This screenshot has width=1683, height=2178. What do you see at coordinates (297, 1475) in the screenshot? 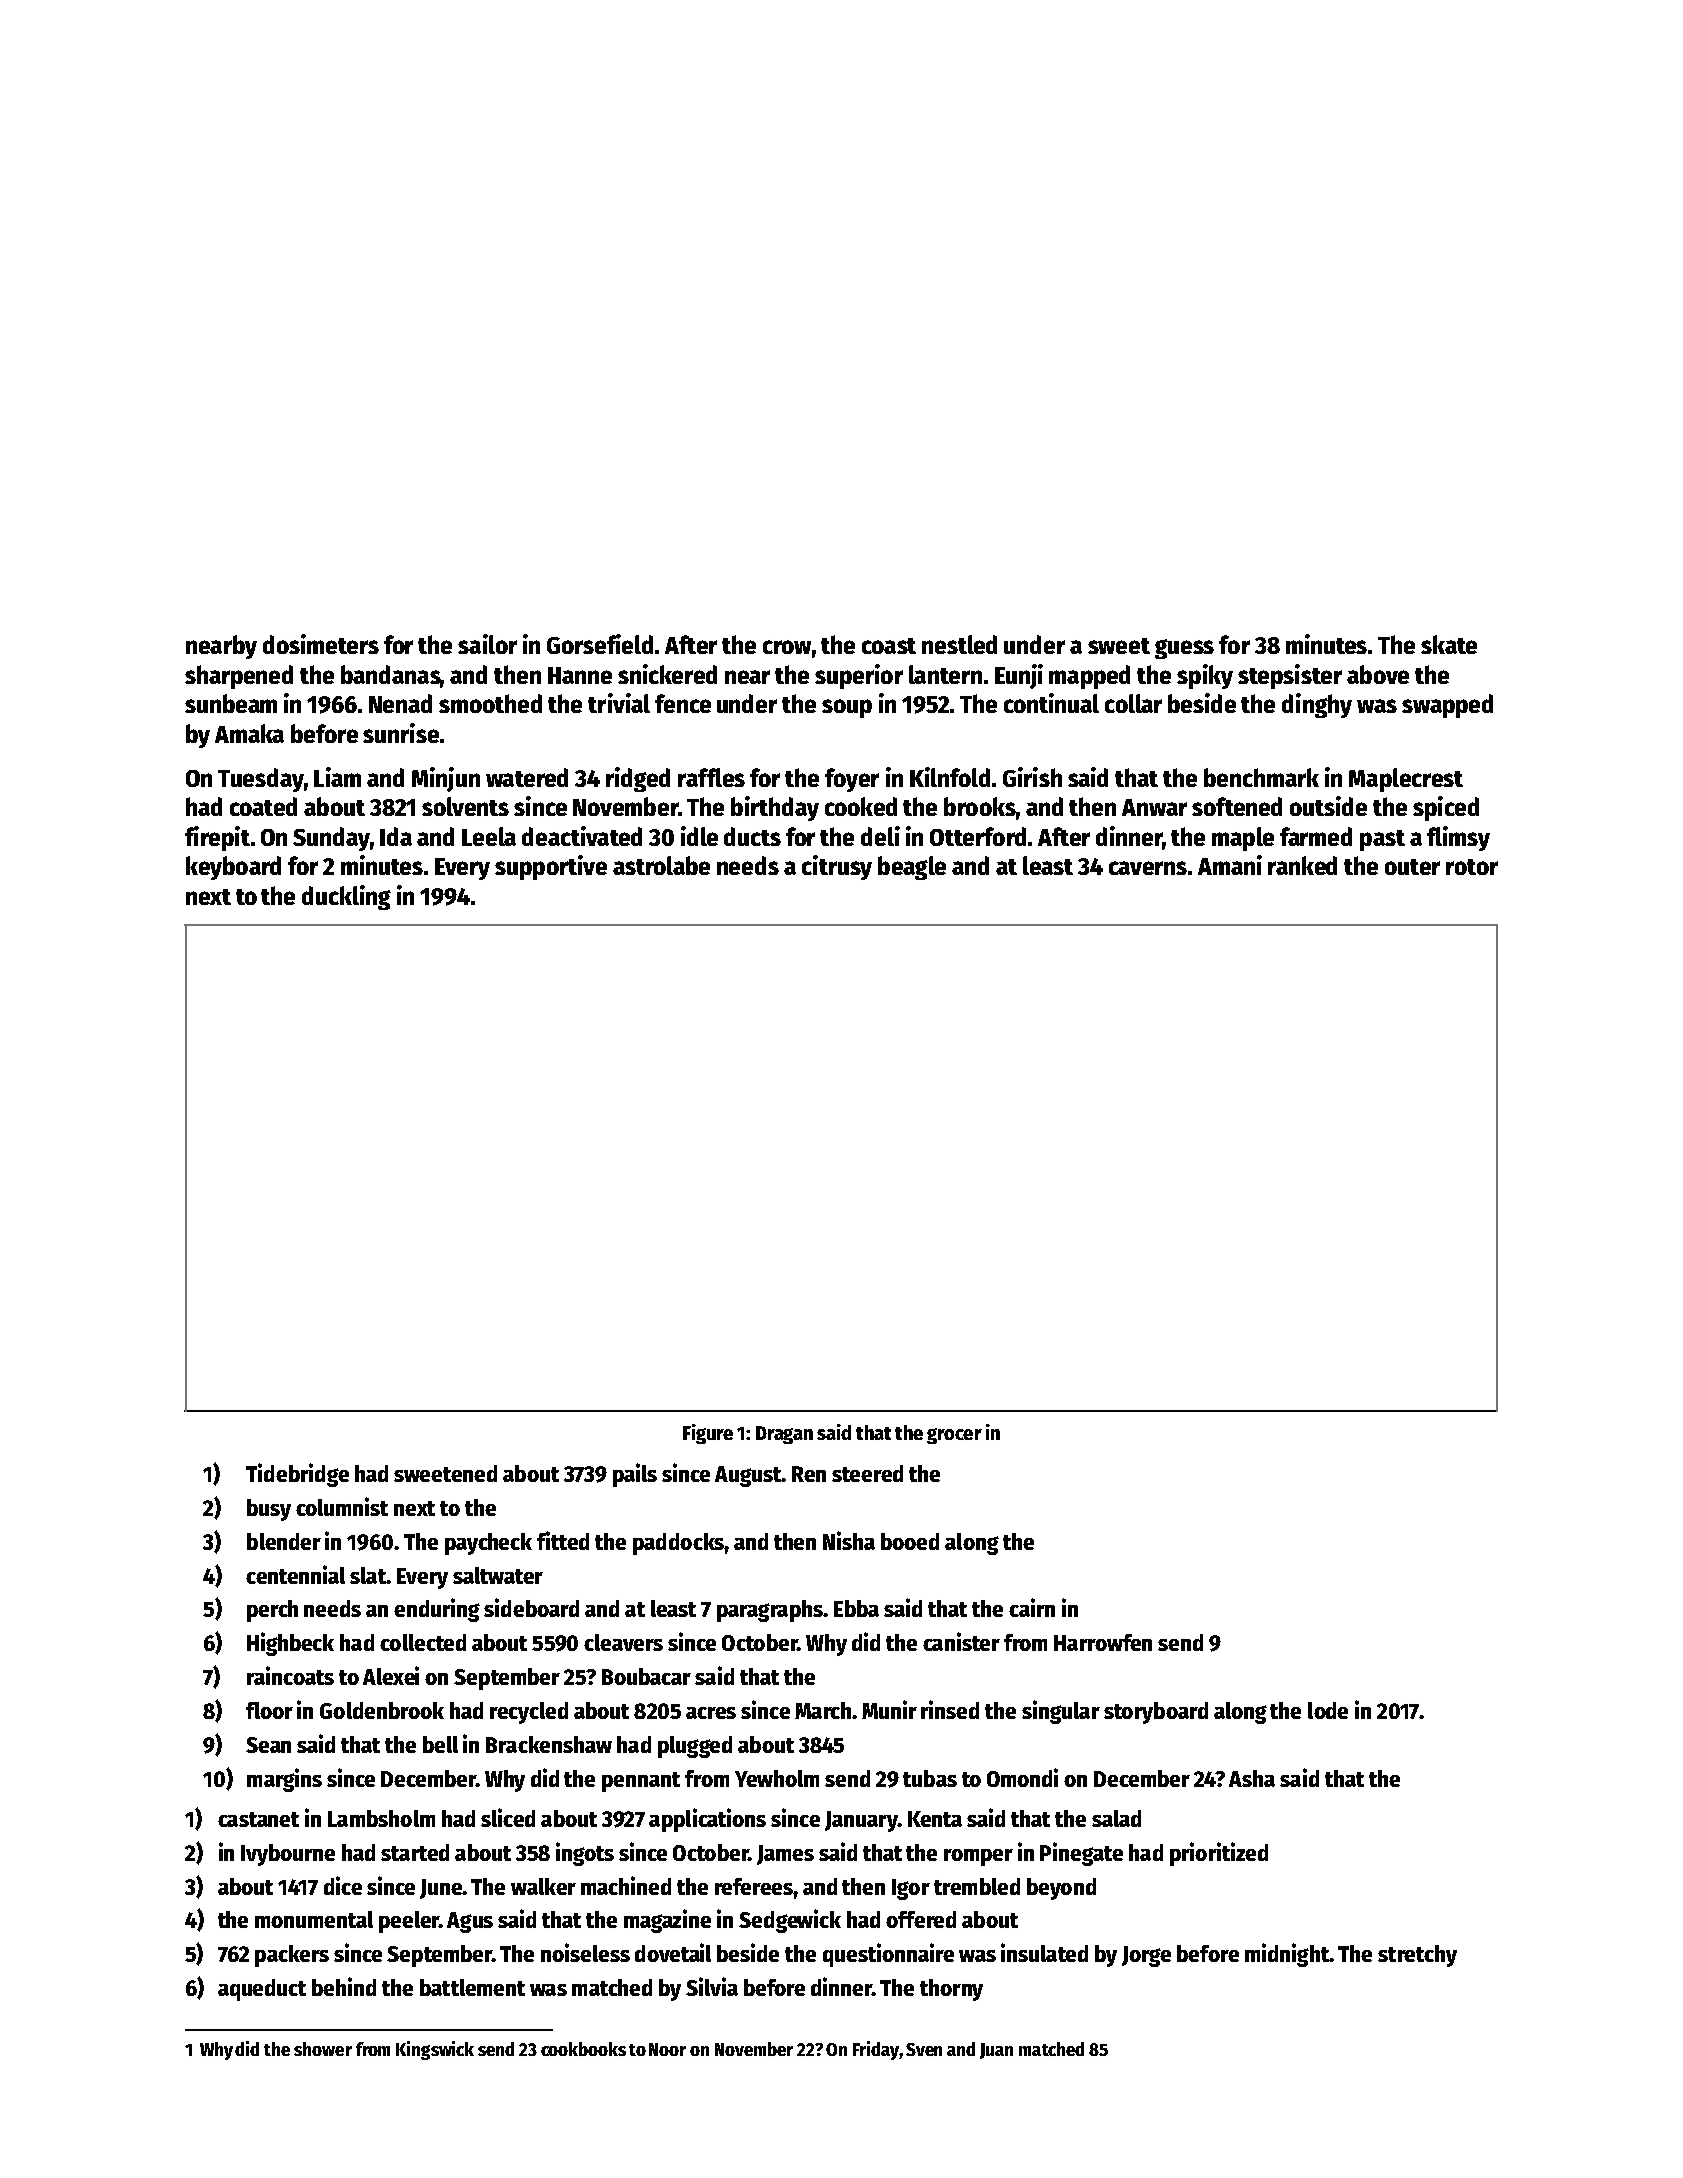
I see `Tidebridge` at bounding box center [297, 1475].
